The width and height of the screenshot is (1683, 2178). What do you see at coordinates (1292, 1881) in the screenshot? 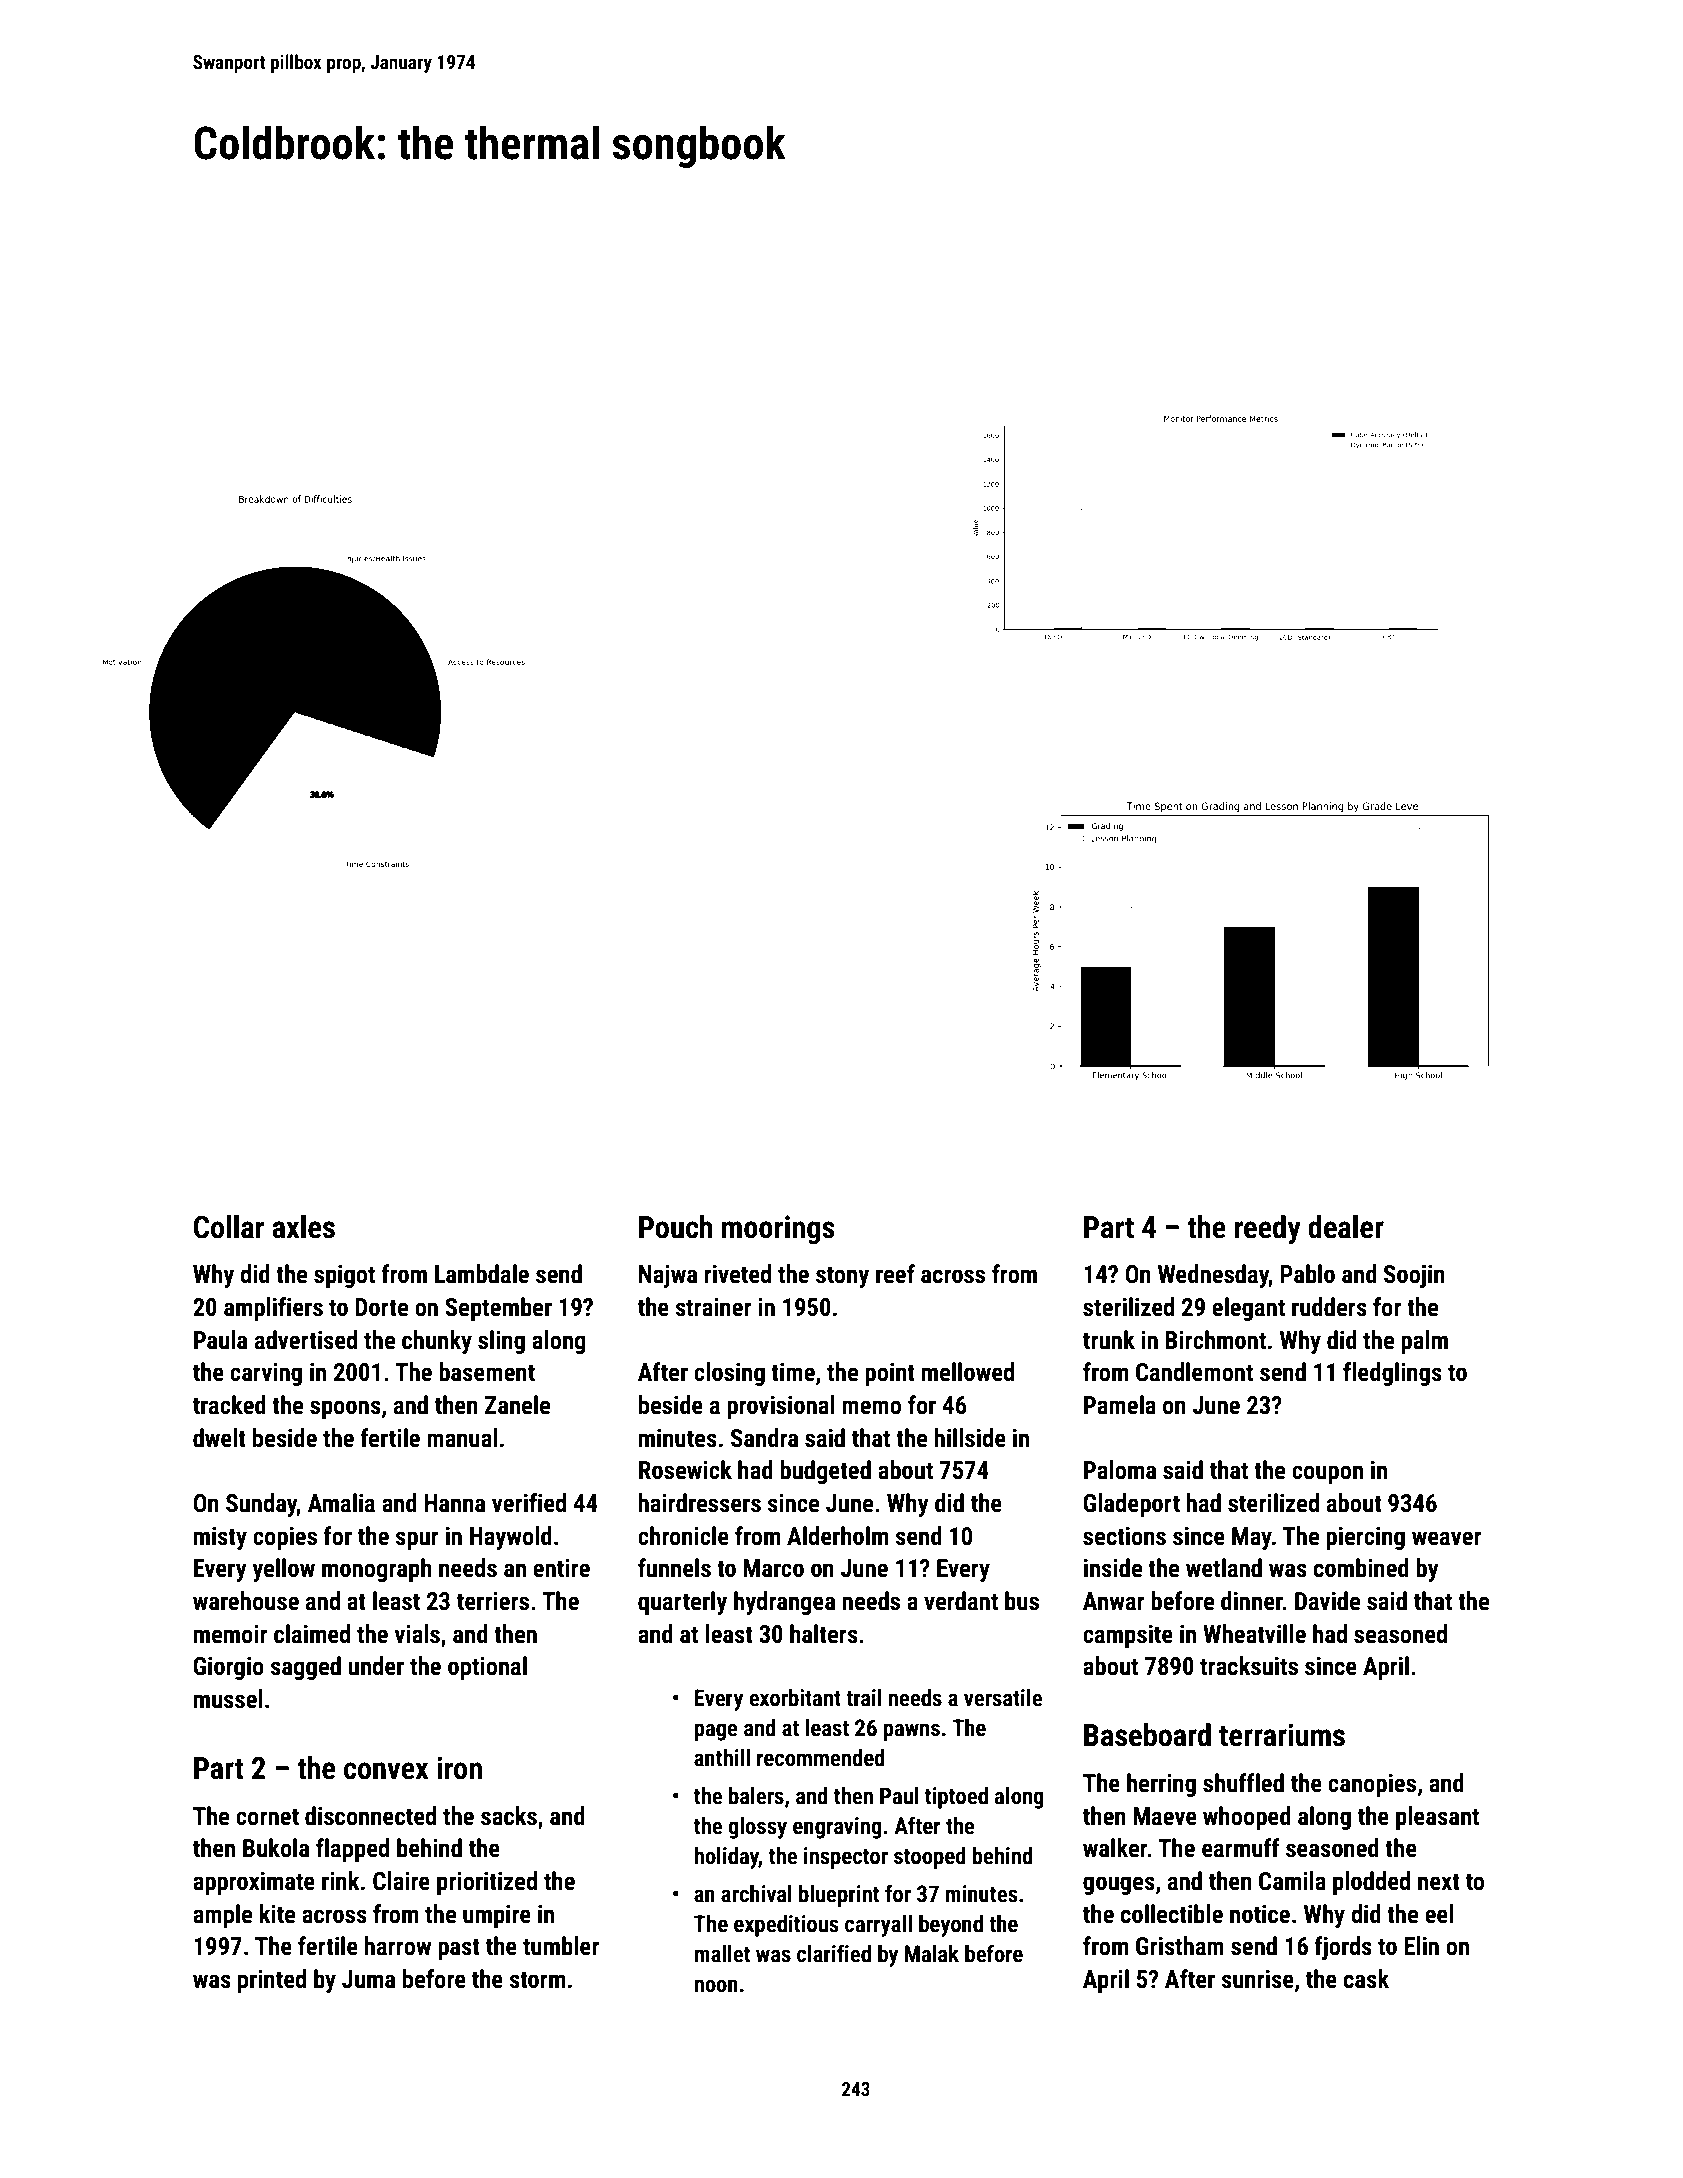
I see `Camila` at bounding box center [1292, 1881].
